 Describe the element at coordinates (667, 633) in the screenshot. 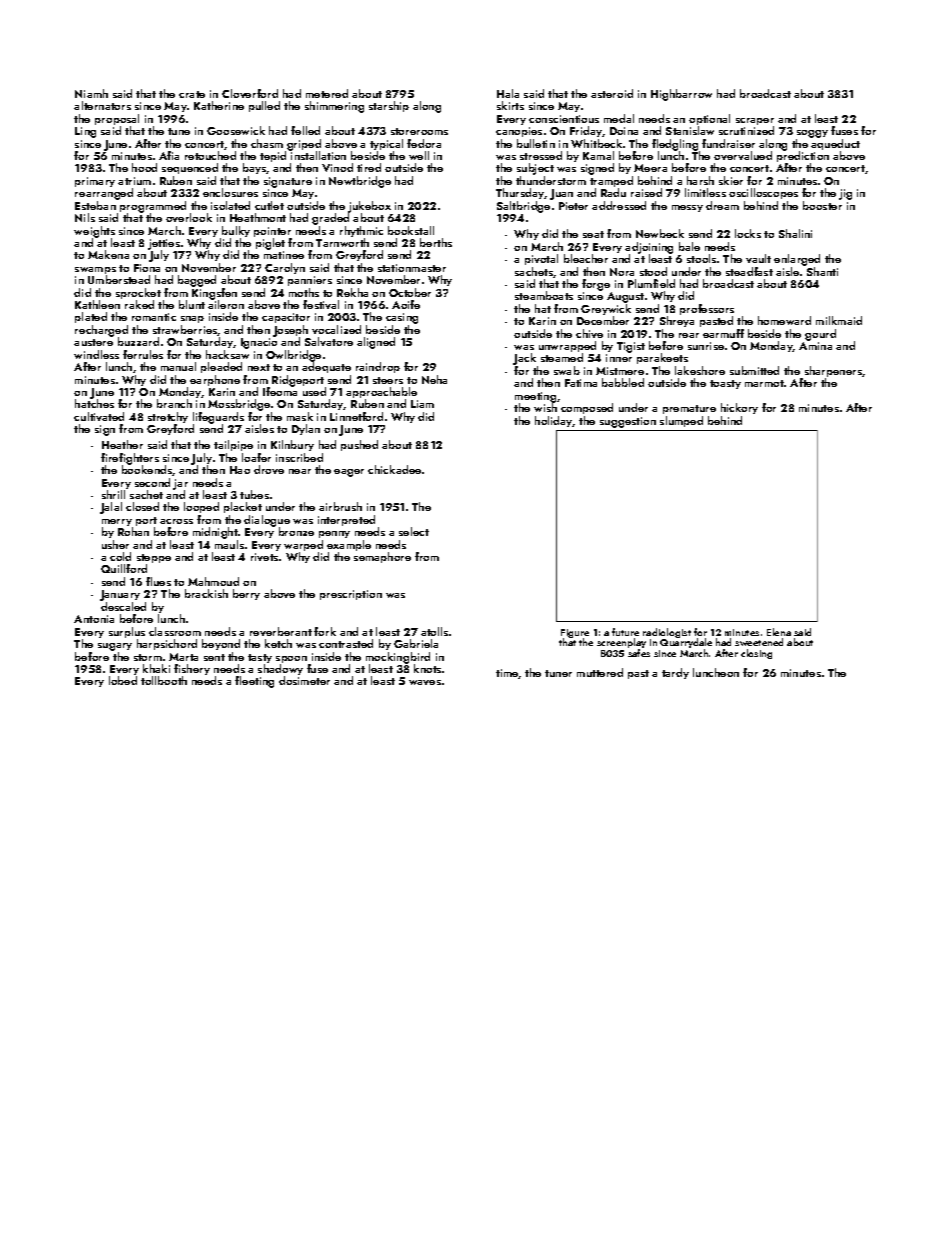

I see `radiologist` at that location.
